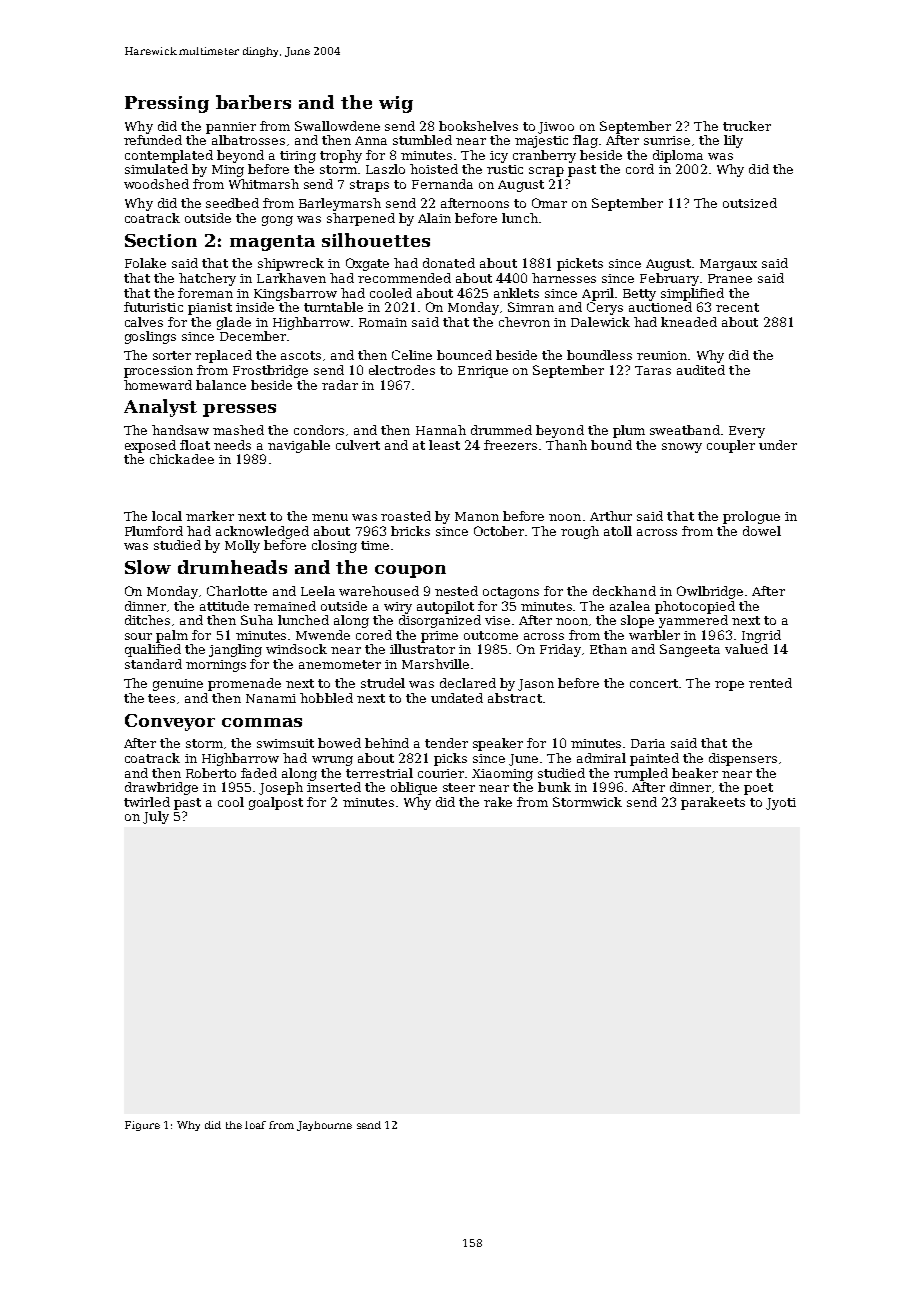  Describe the element at coordinates (446, 743) in the screenshot. I see `tender` at that location.
